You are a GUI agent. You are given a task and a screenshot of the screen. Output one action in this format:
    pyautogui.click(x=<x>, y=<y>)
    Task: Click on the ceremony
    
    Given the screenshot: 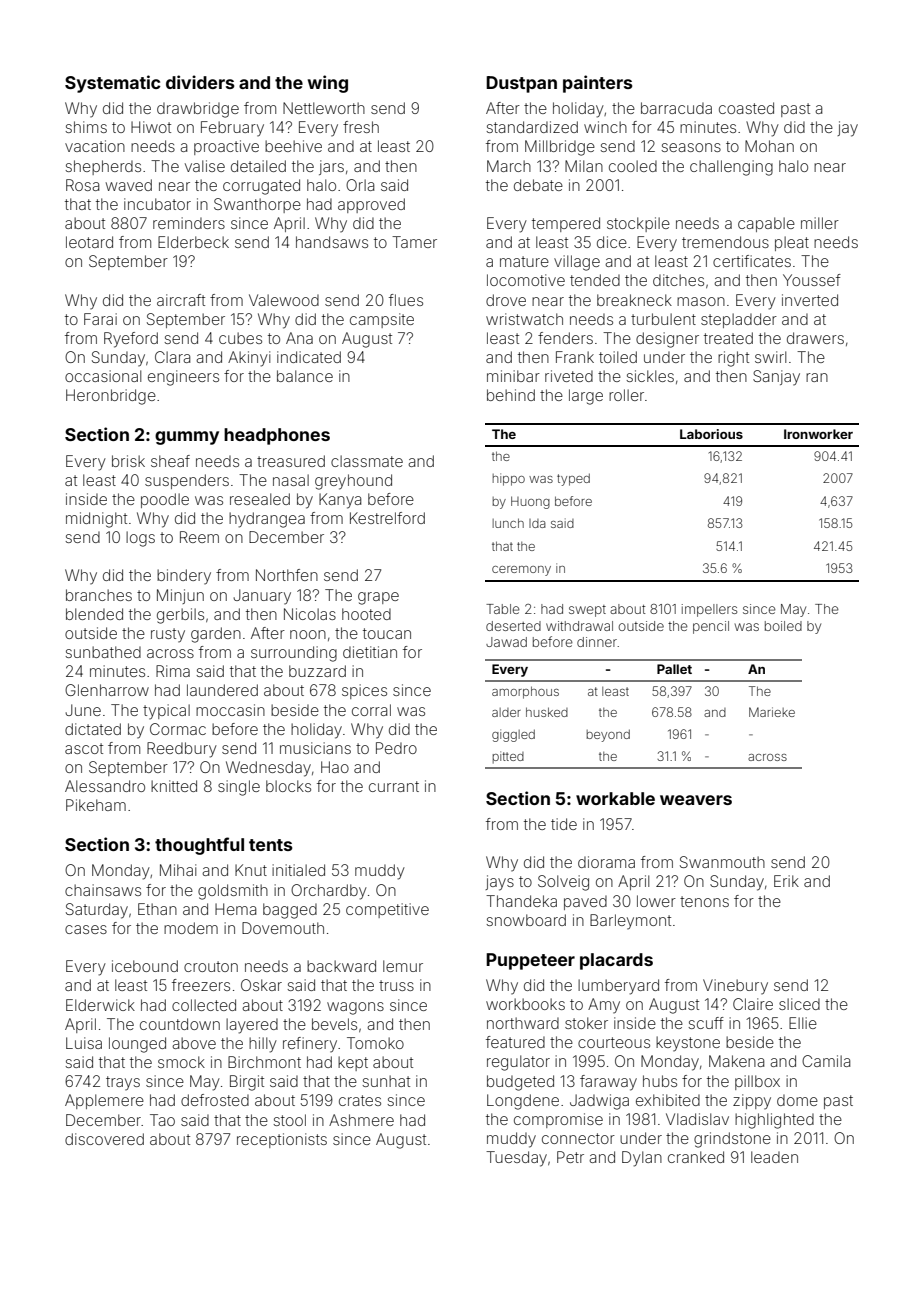 What is the action you would take?
    pyautogui.click(x=521, y=571)
